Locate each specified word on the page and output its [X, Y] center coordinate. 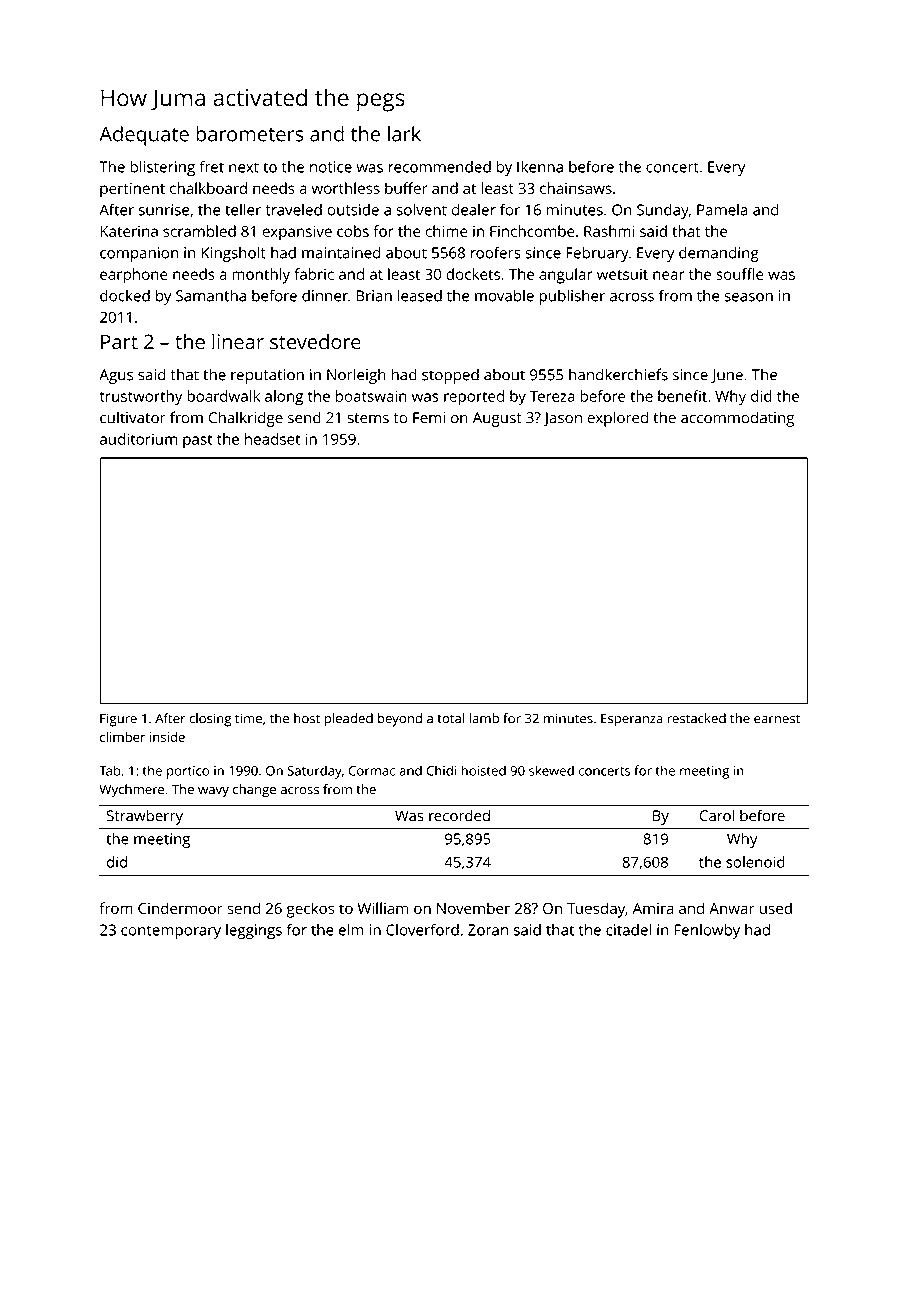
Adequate [144, 136]
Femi [429, 418]
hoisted [483, 770]
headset [272, 439]
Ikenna [540, 166]
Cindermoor [180, 908]
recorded [459, 815]
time [248, 718]
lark [404, 134]
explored [618, 419]
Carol [717, 815]
